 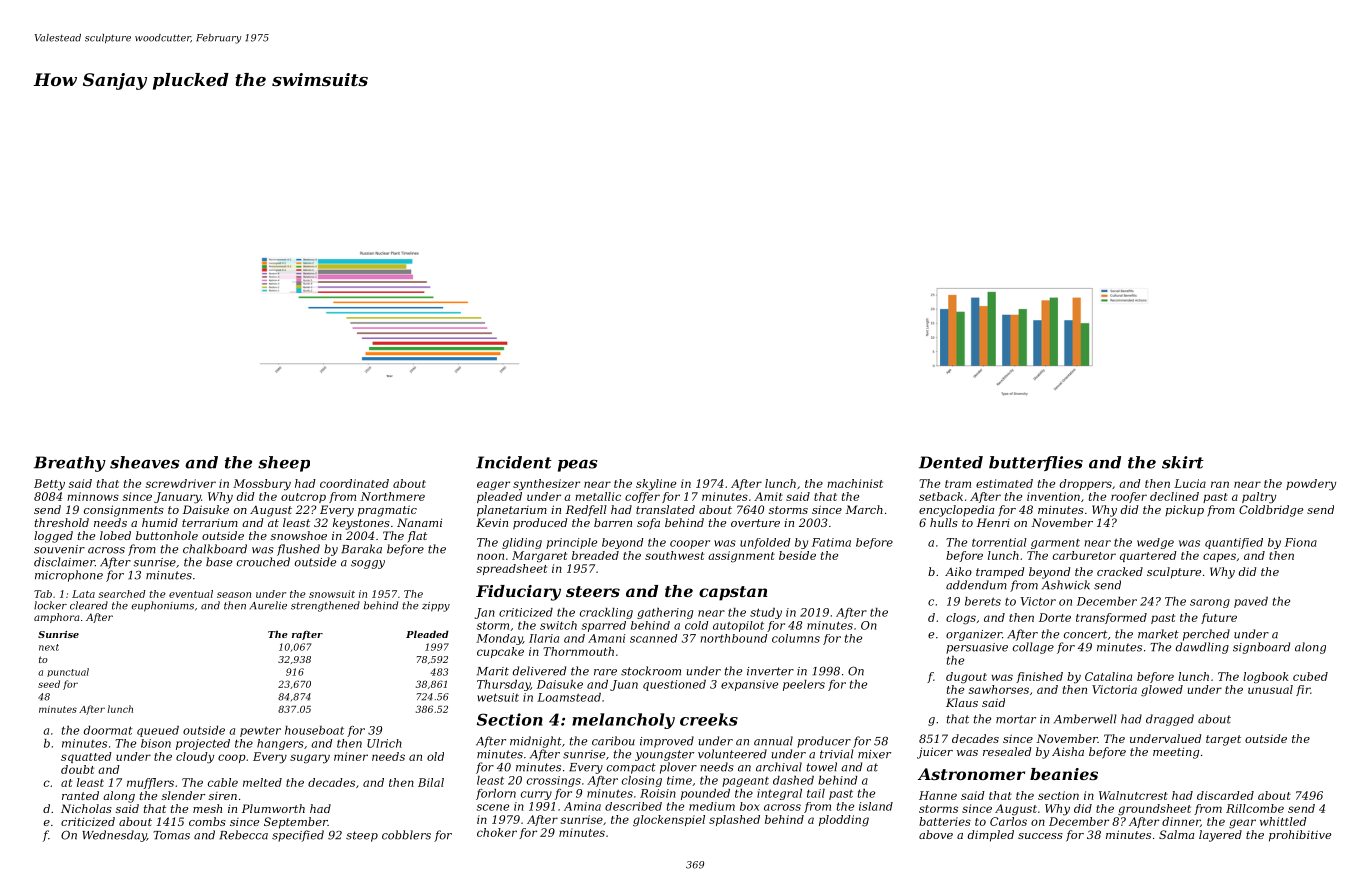 I want to click on minnows, so click(x=93, y=496).
